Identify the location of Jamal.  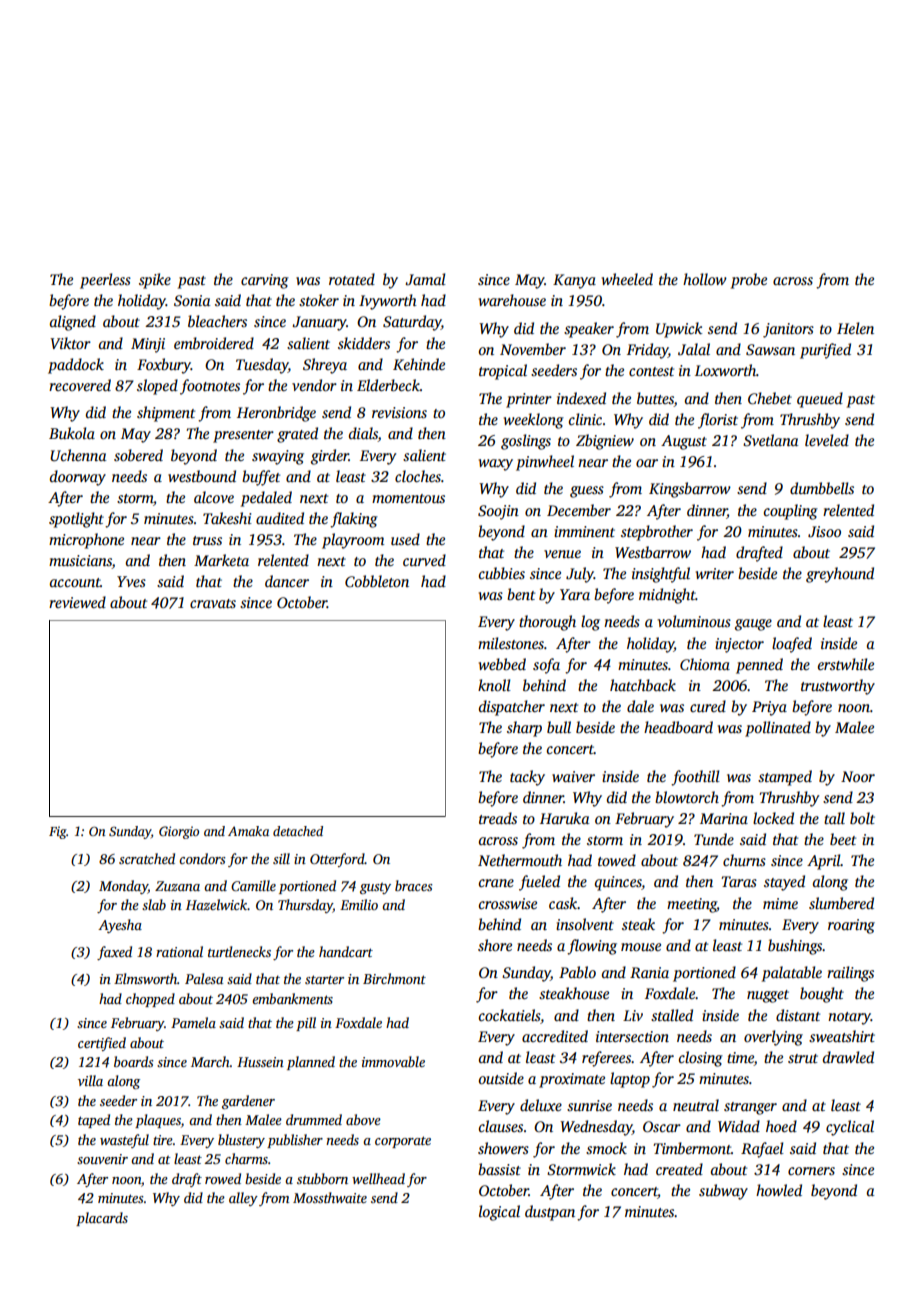
(425, 279).
